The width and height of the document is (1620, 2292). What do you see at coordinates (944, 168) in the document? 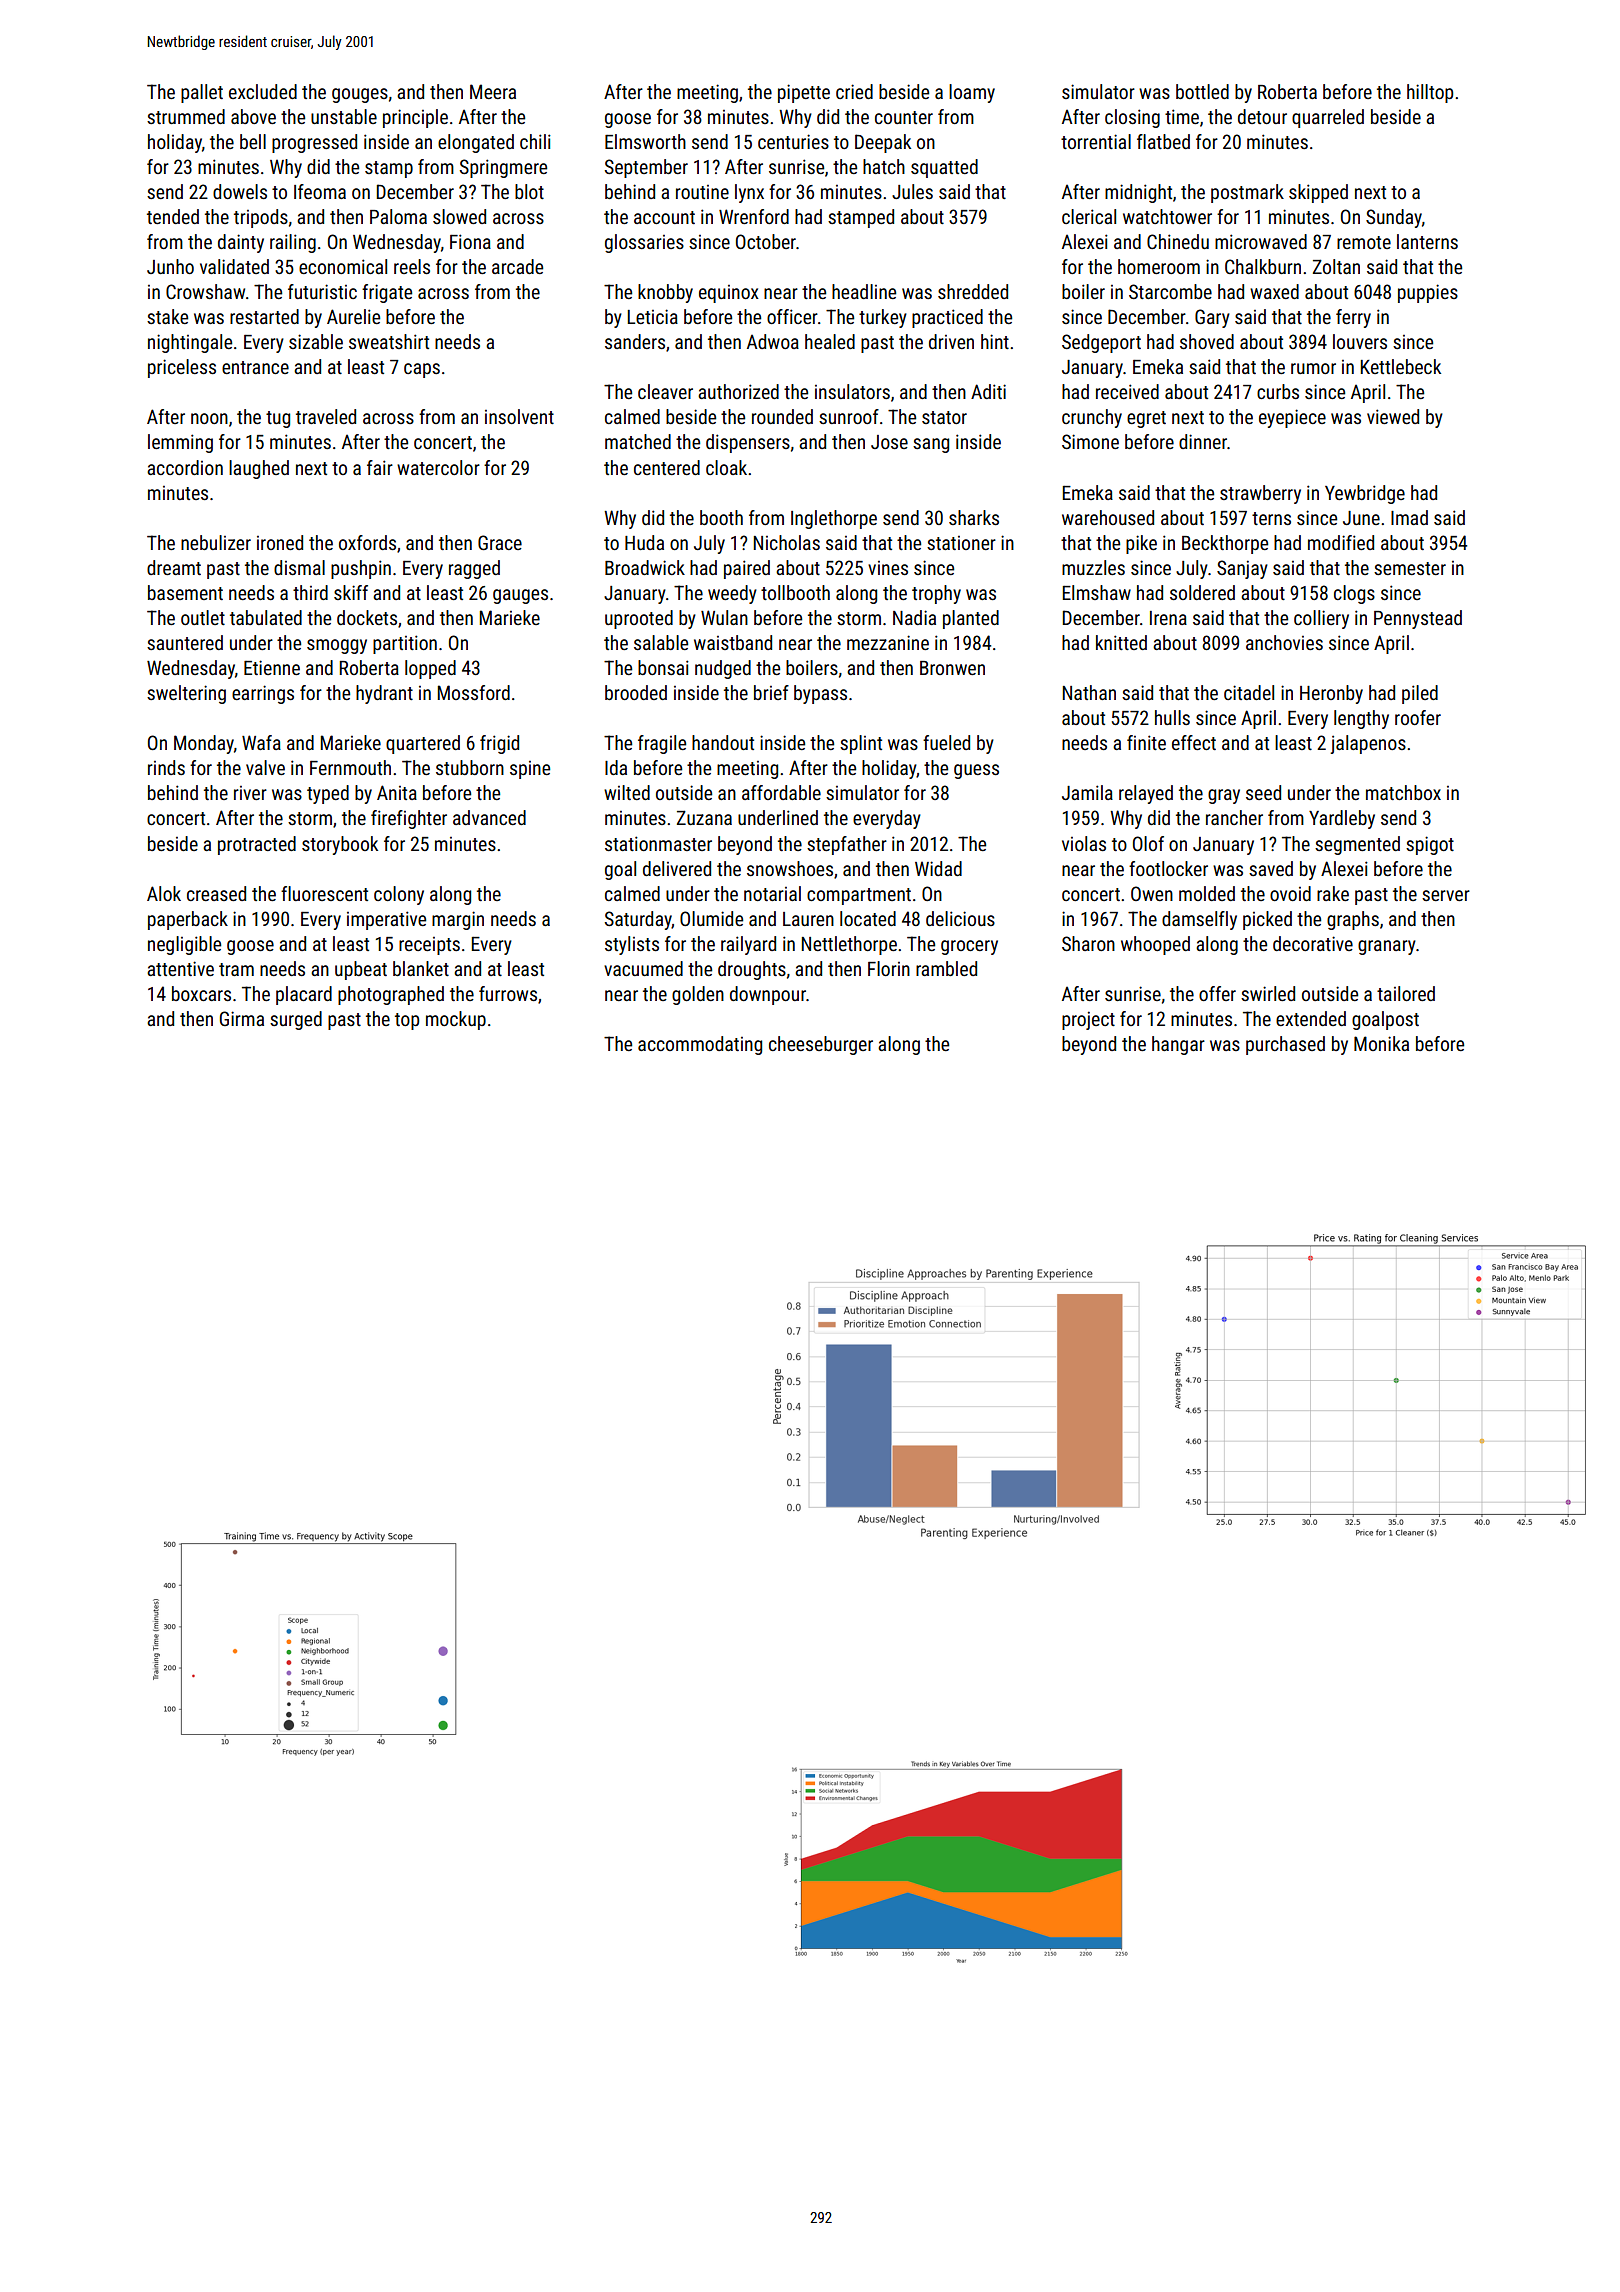
I see `squatted` at bounding box center [944, 168].
